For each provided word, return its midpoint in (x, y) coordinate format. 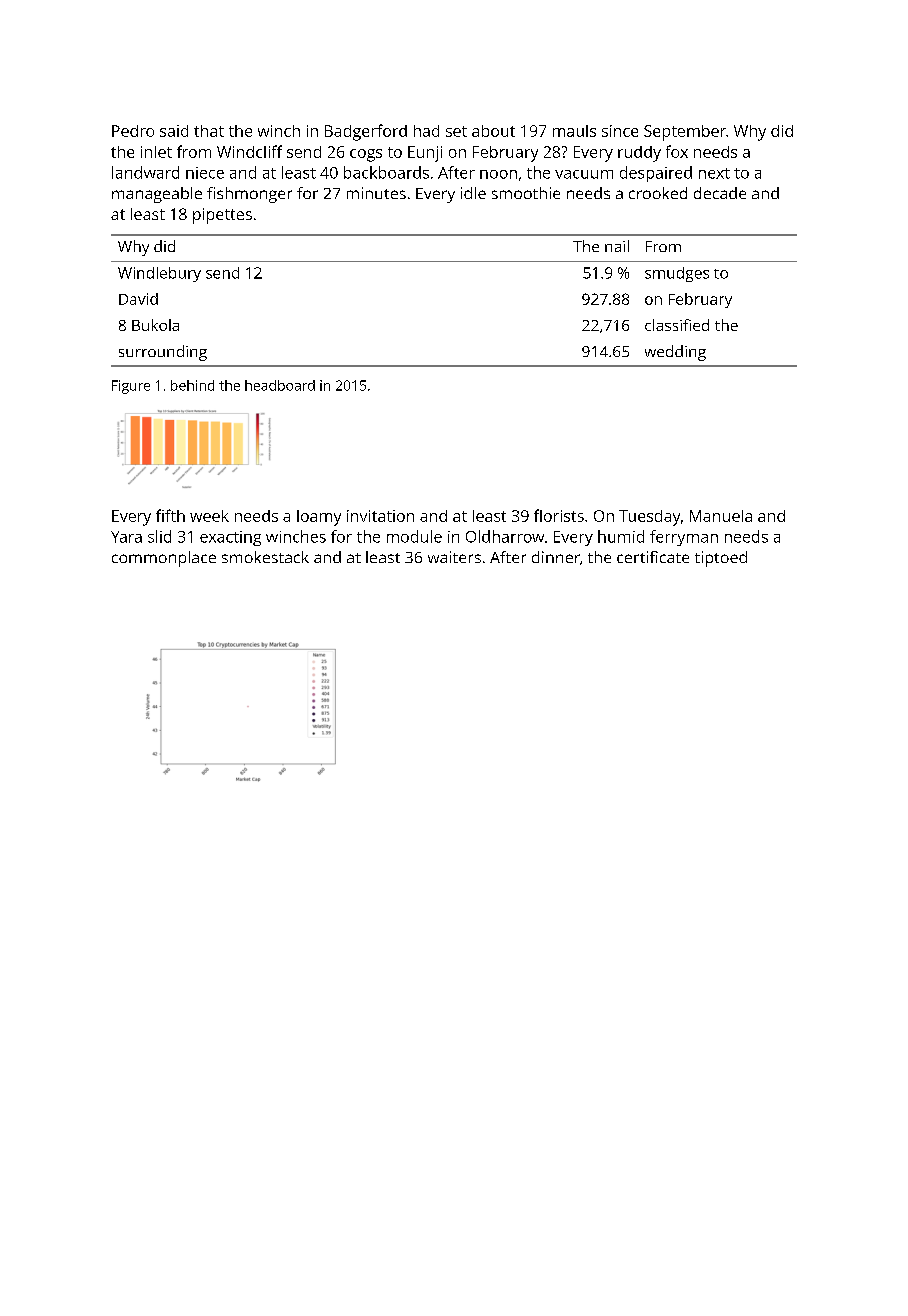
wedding (675, 353)
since (620, 131)
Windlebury (159, 274)
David (138, 299)
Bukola (155, 325)
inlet (156, 152)
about (493, 131)
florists (559, 515)
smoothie (526, 193)
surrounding (163, 353)
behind (192, 385)
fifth (170, 515)
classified (677, 325)
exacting (230, 538)
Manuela (721, 516)
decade (720, 193)
